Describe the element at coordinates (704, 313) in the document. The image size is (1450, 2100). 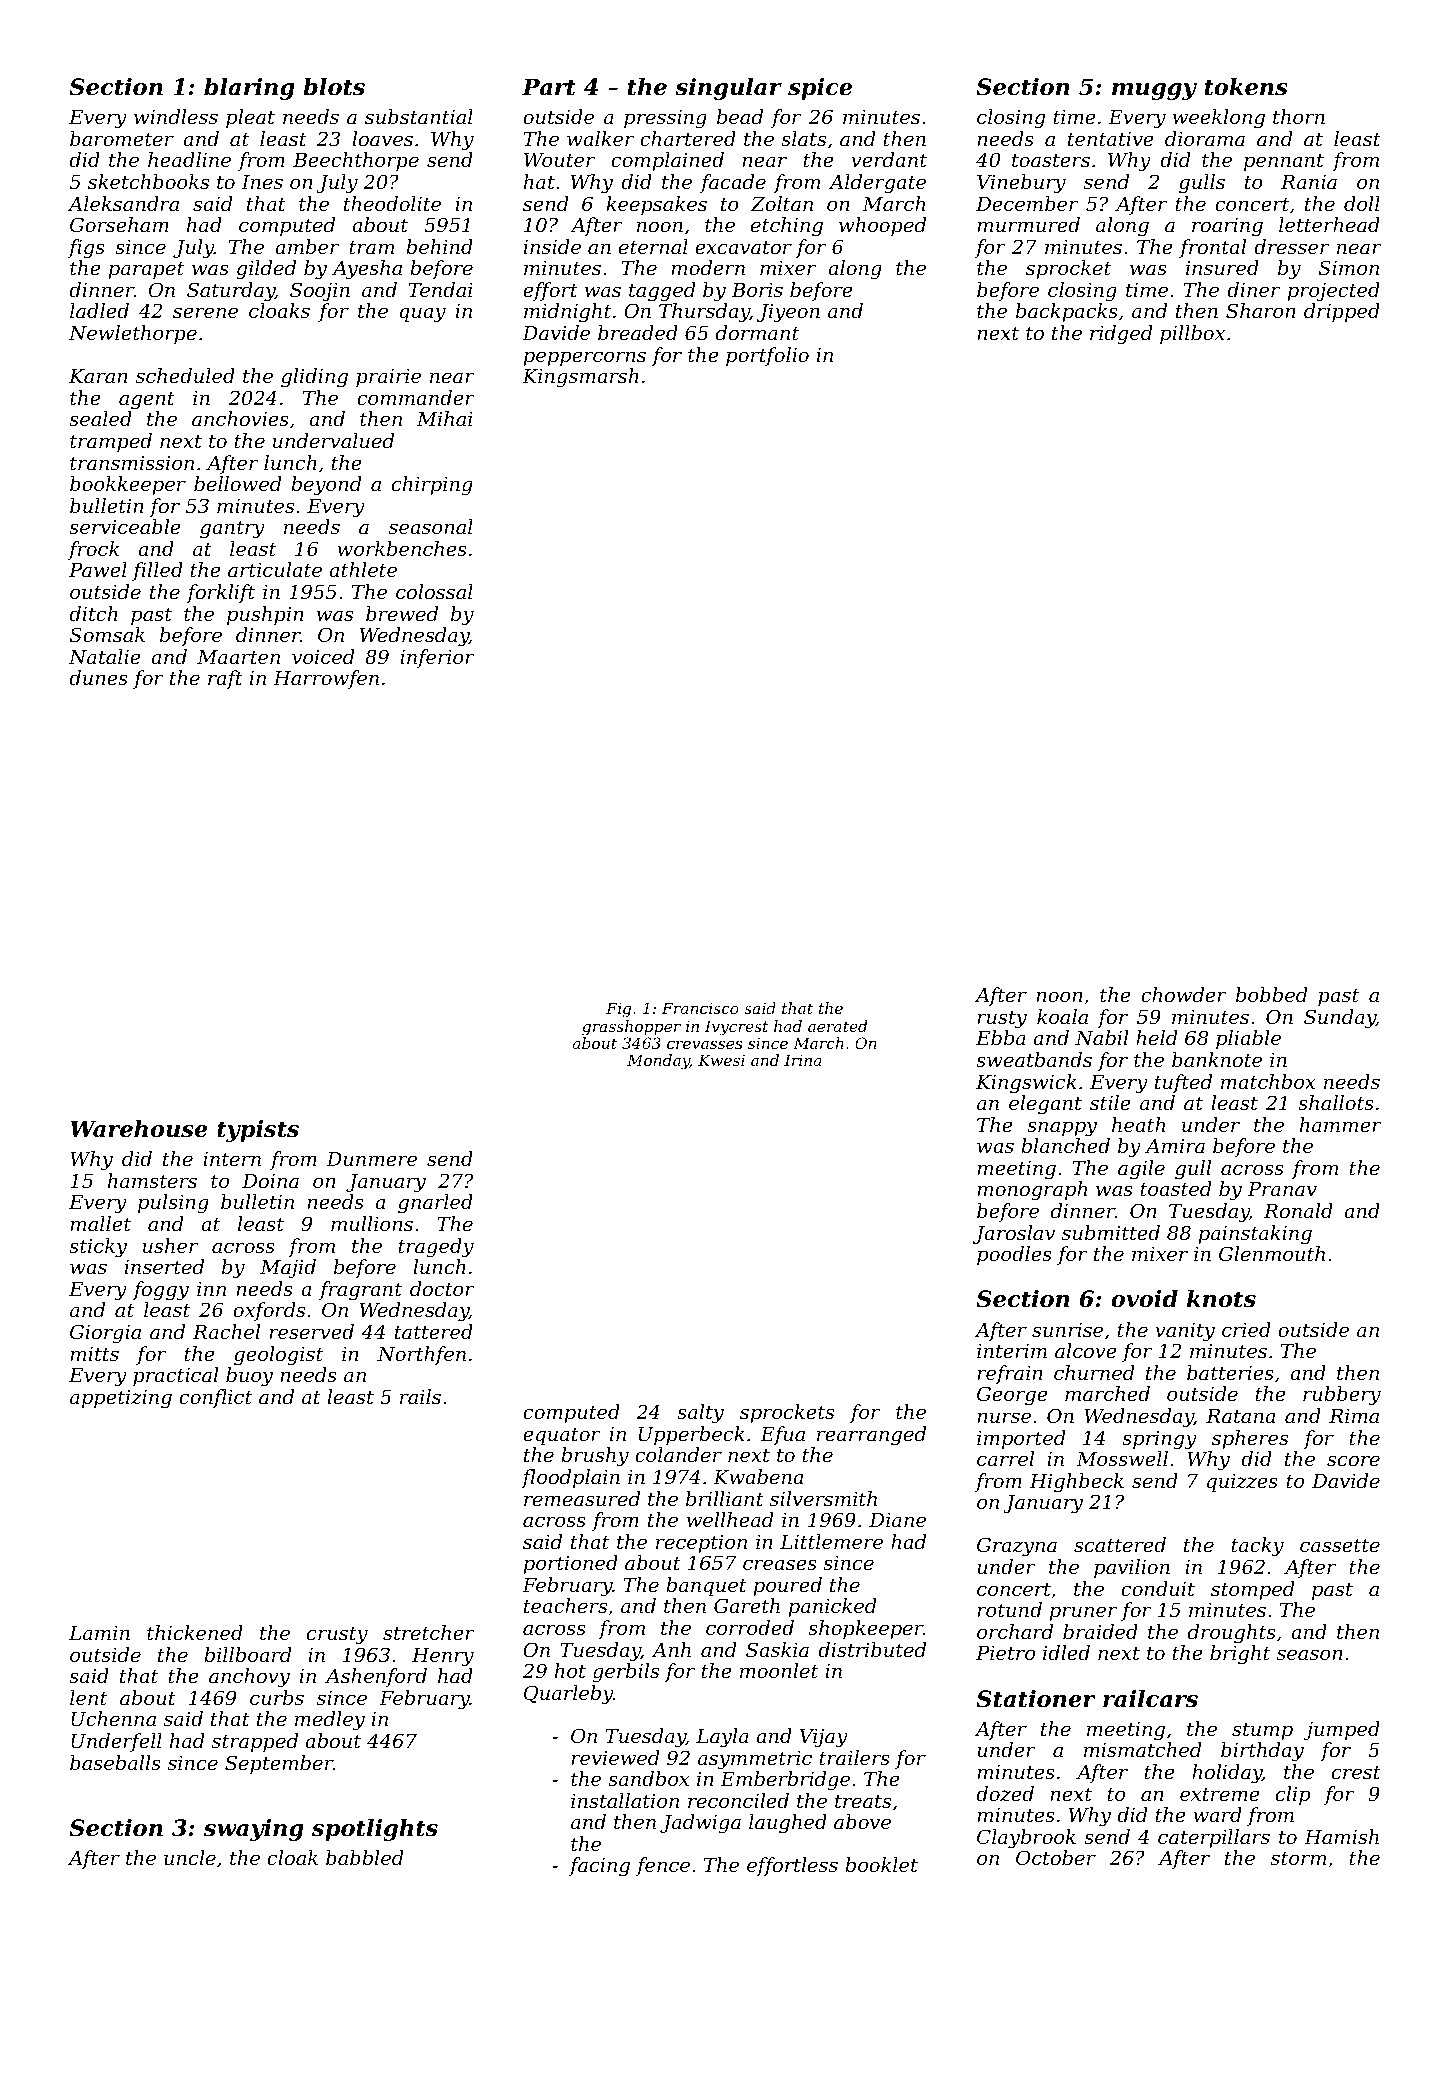
I see `Thursday` at that location.
